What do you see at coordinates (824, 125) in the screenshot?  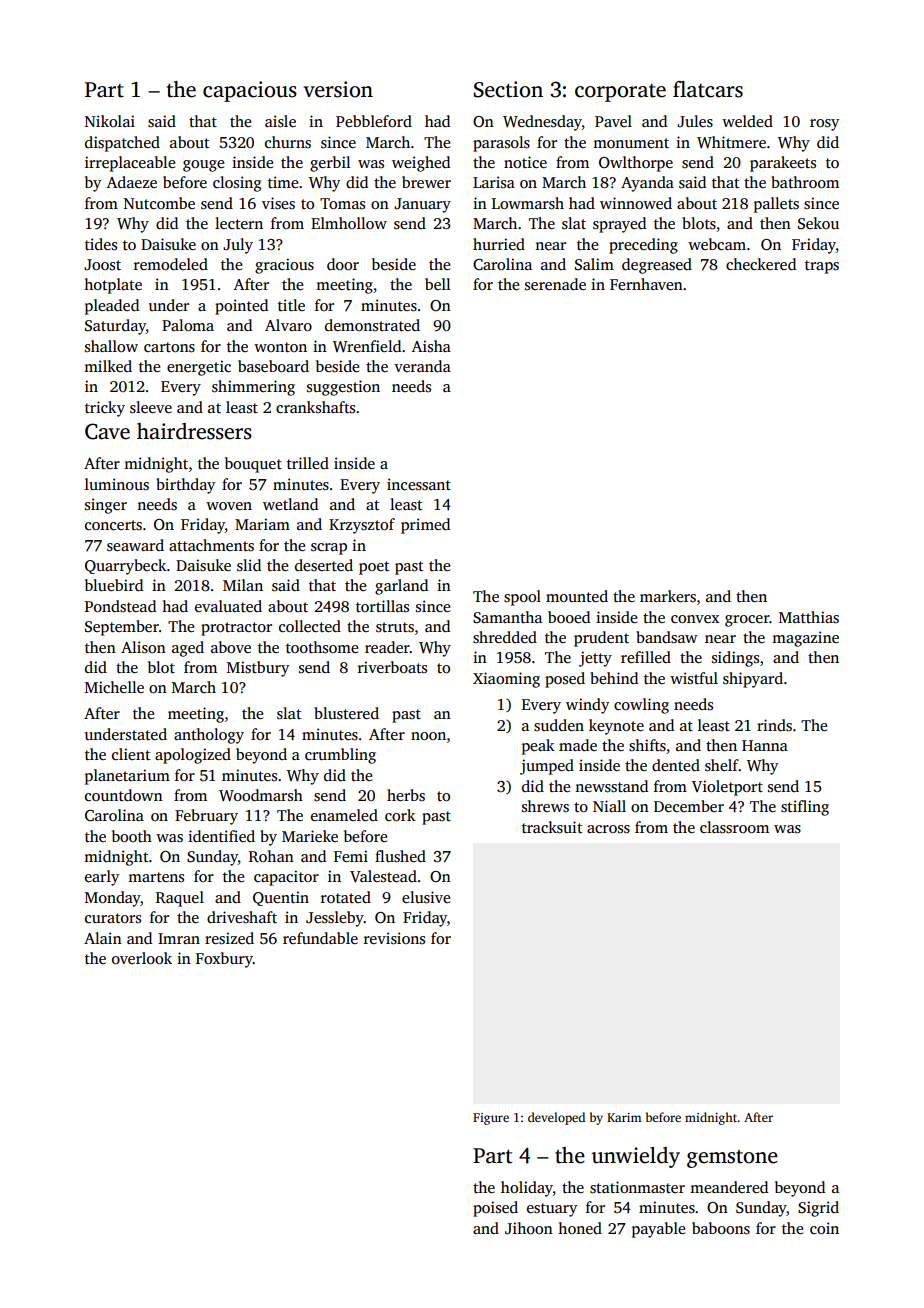 I see `rosy` at bounding box center [824, 125].
